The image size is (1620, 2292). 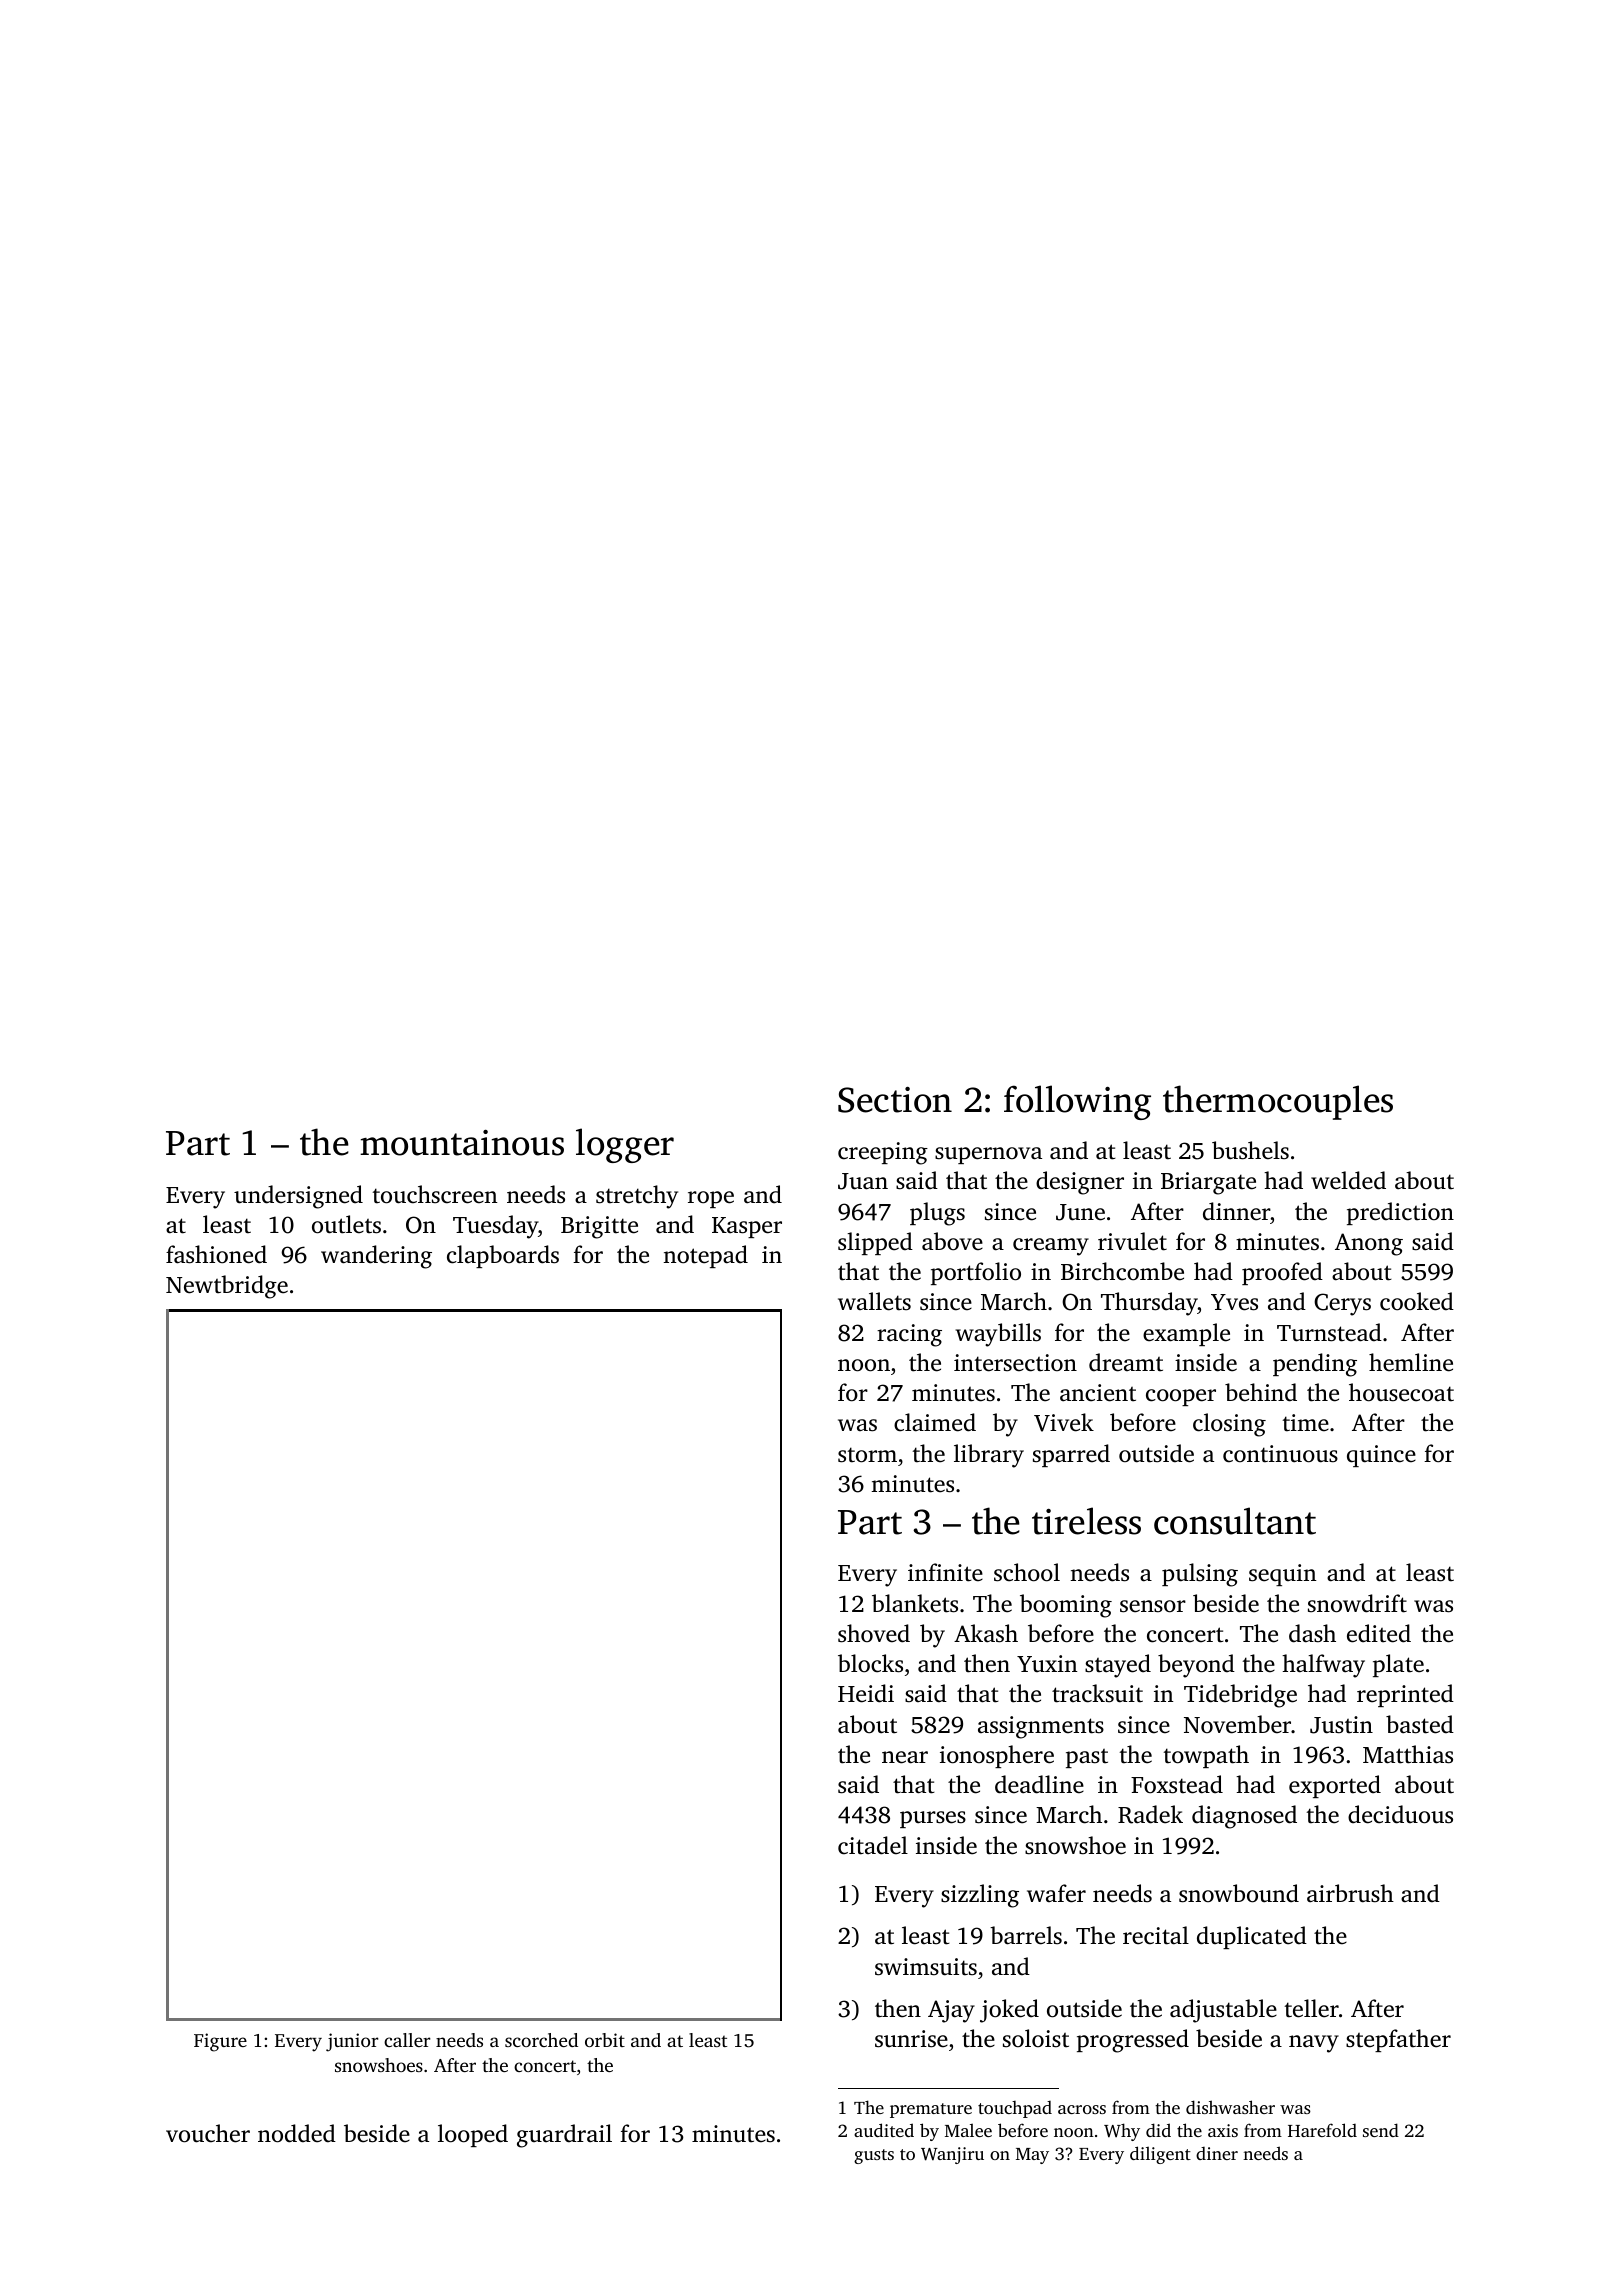 What do you see at coordinates (874, 1633) in the image?
I see `shoved` at bounding box center [874, 1633].
